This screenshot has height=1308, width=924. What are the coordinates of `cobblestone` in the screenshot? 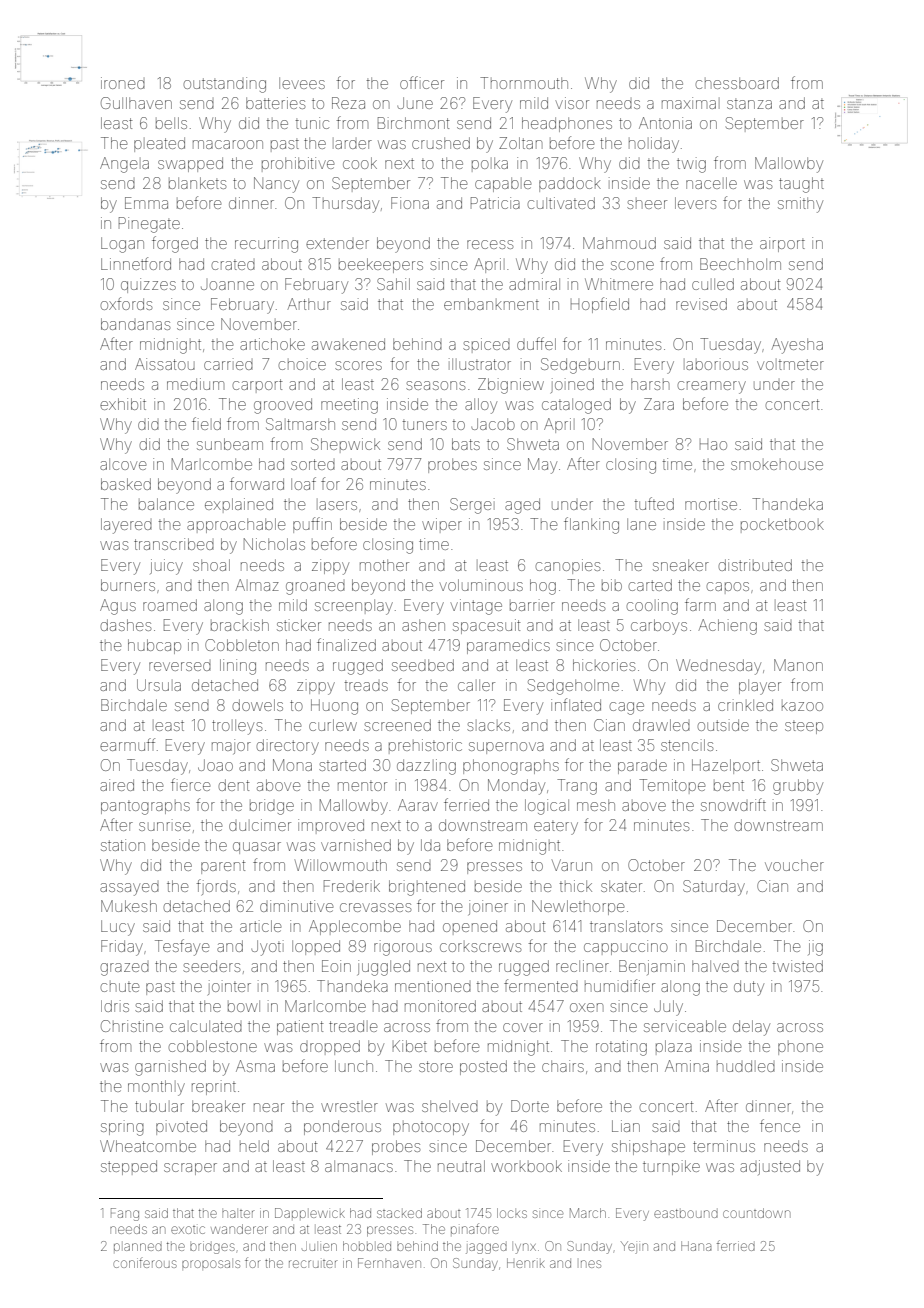 It's located at (212, 1046).
